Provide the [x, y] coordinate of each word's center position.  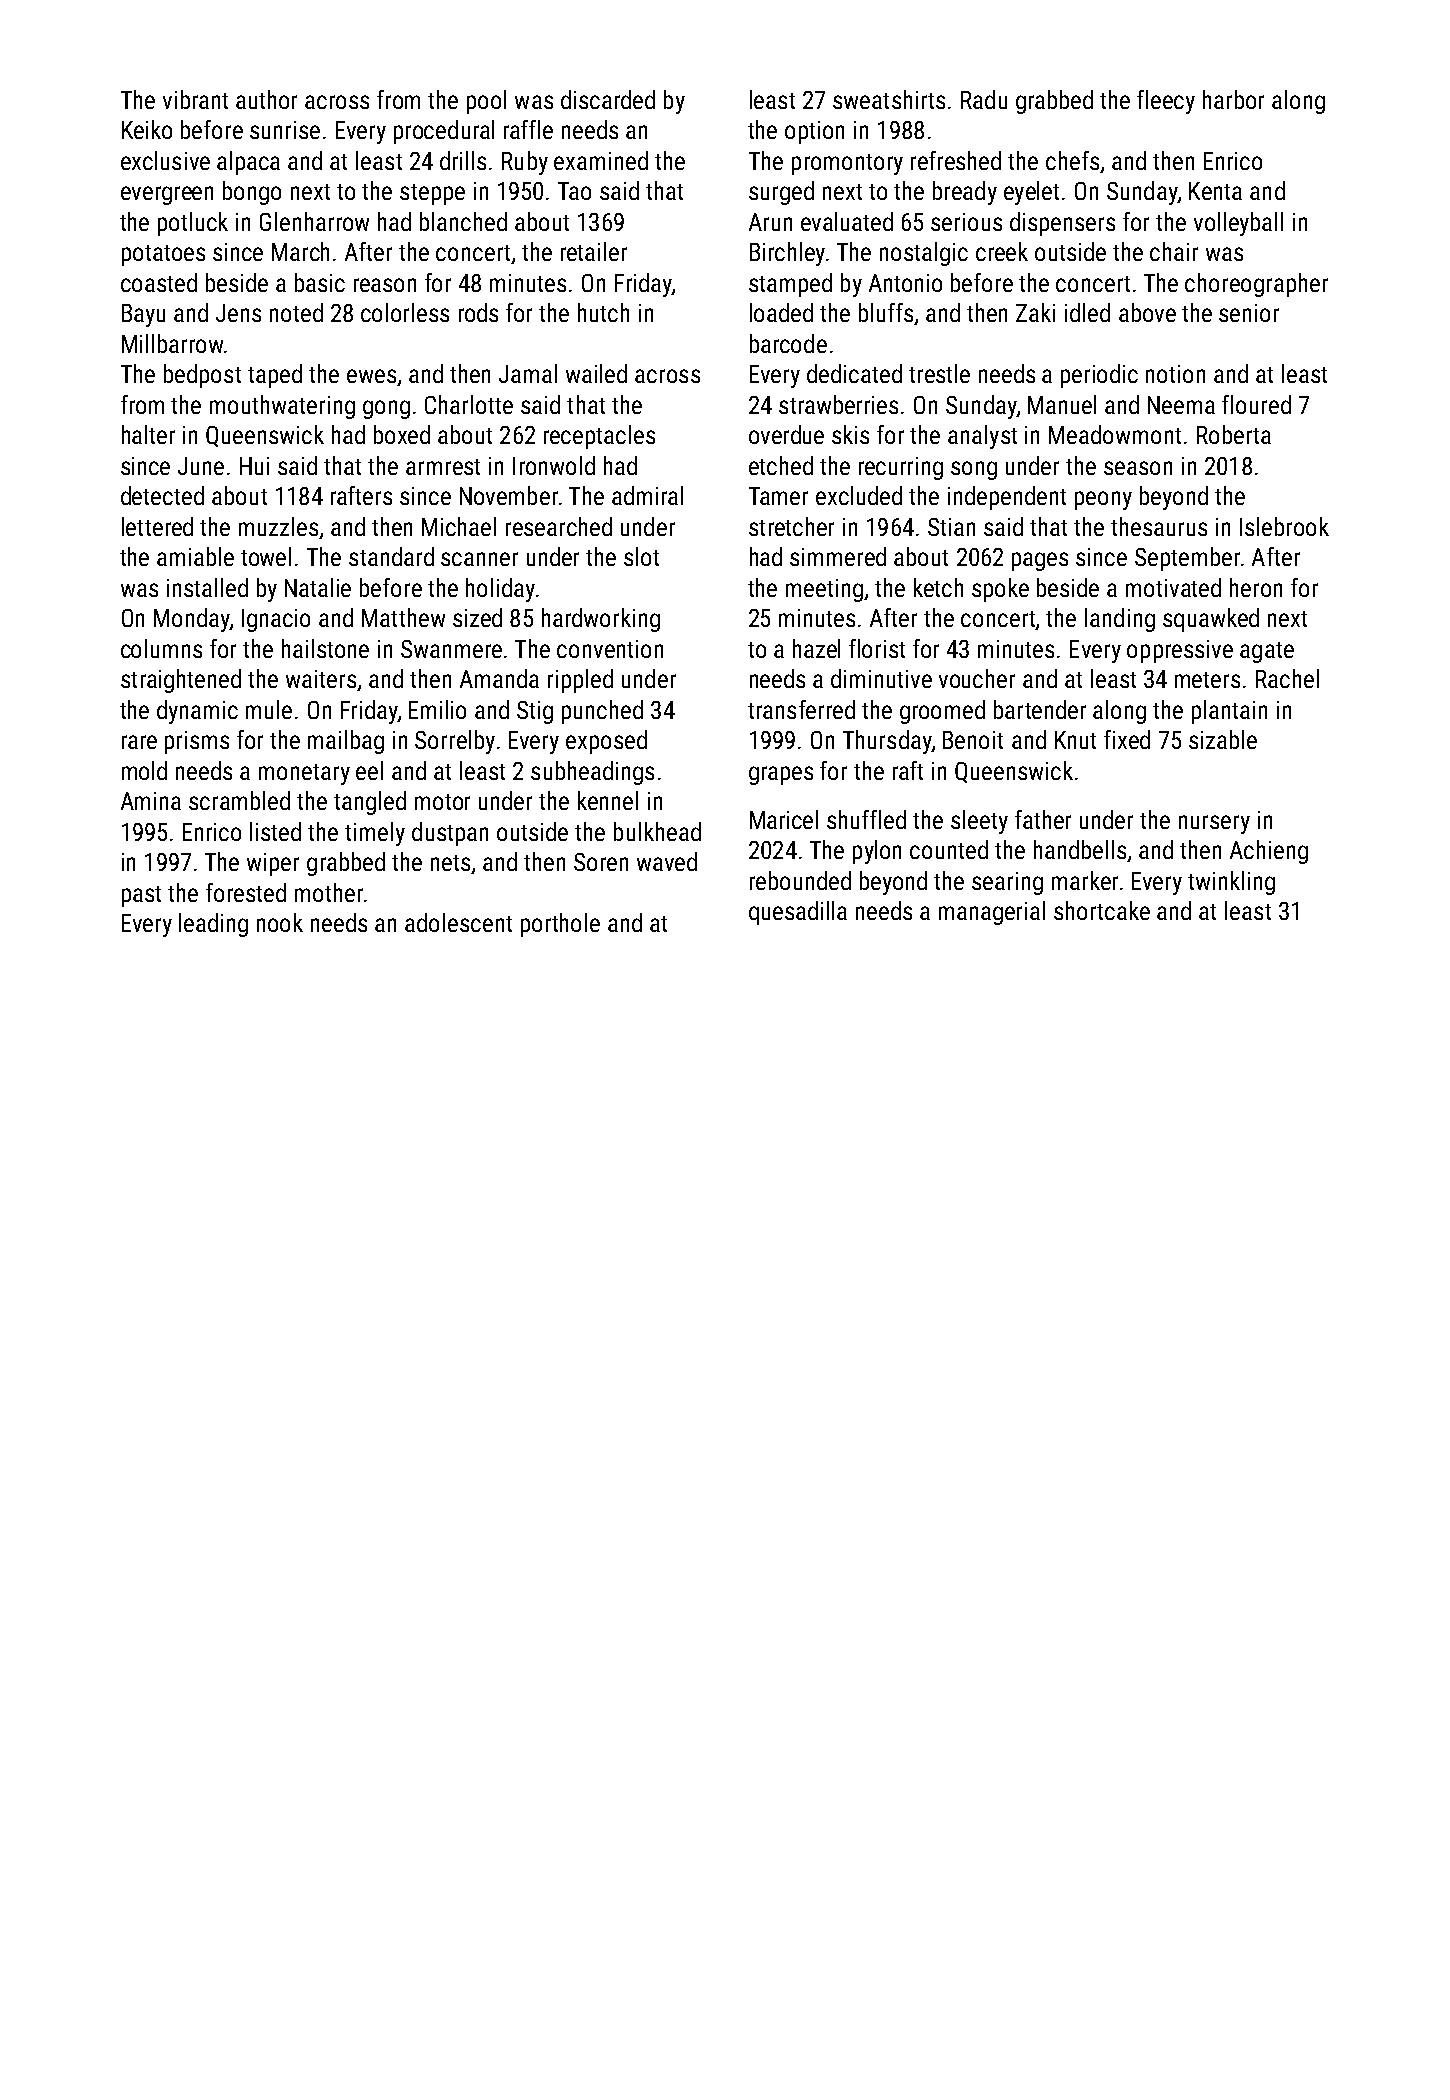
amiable [195, 556]
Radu [984, 99]
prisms [197, 742]
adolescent [458, 922]
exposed [606, 742]
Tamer [778, 496]
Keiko [147, 129]
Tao [574, 191]
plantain [1229, 712]
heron [1256, 587]
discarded [608, 99]
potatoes [163, 255]
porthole [560, 925]
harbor [1233, 99]
